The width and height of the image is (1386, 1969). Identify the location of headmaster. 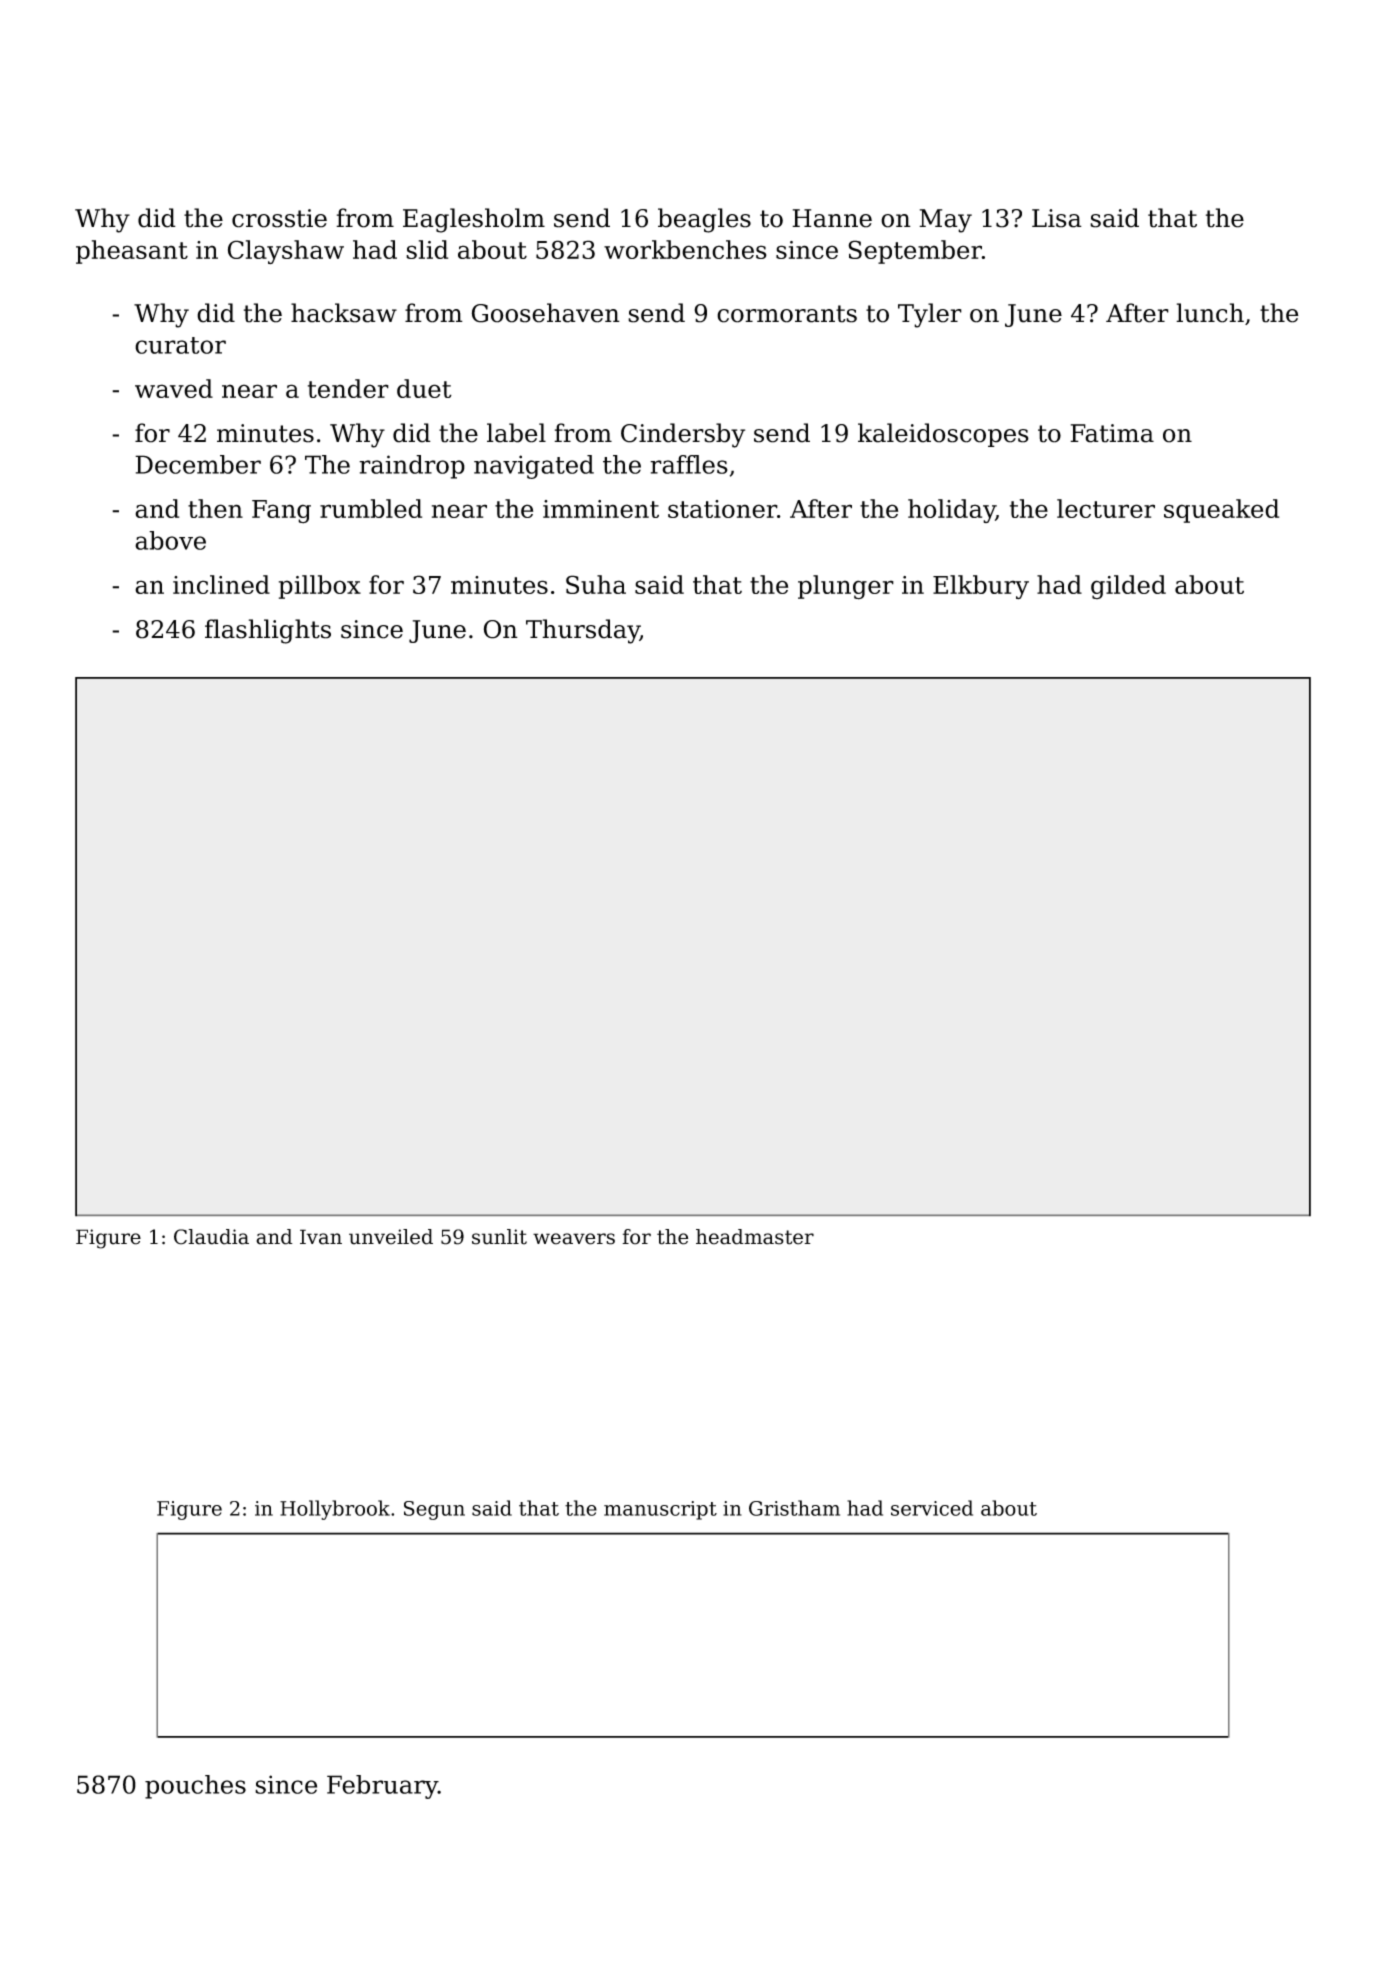
(755, 1237).
